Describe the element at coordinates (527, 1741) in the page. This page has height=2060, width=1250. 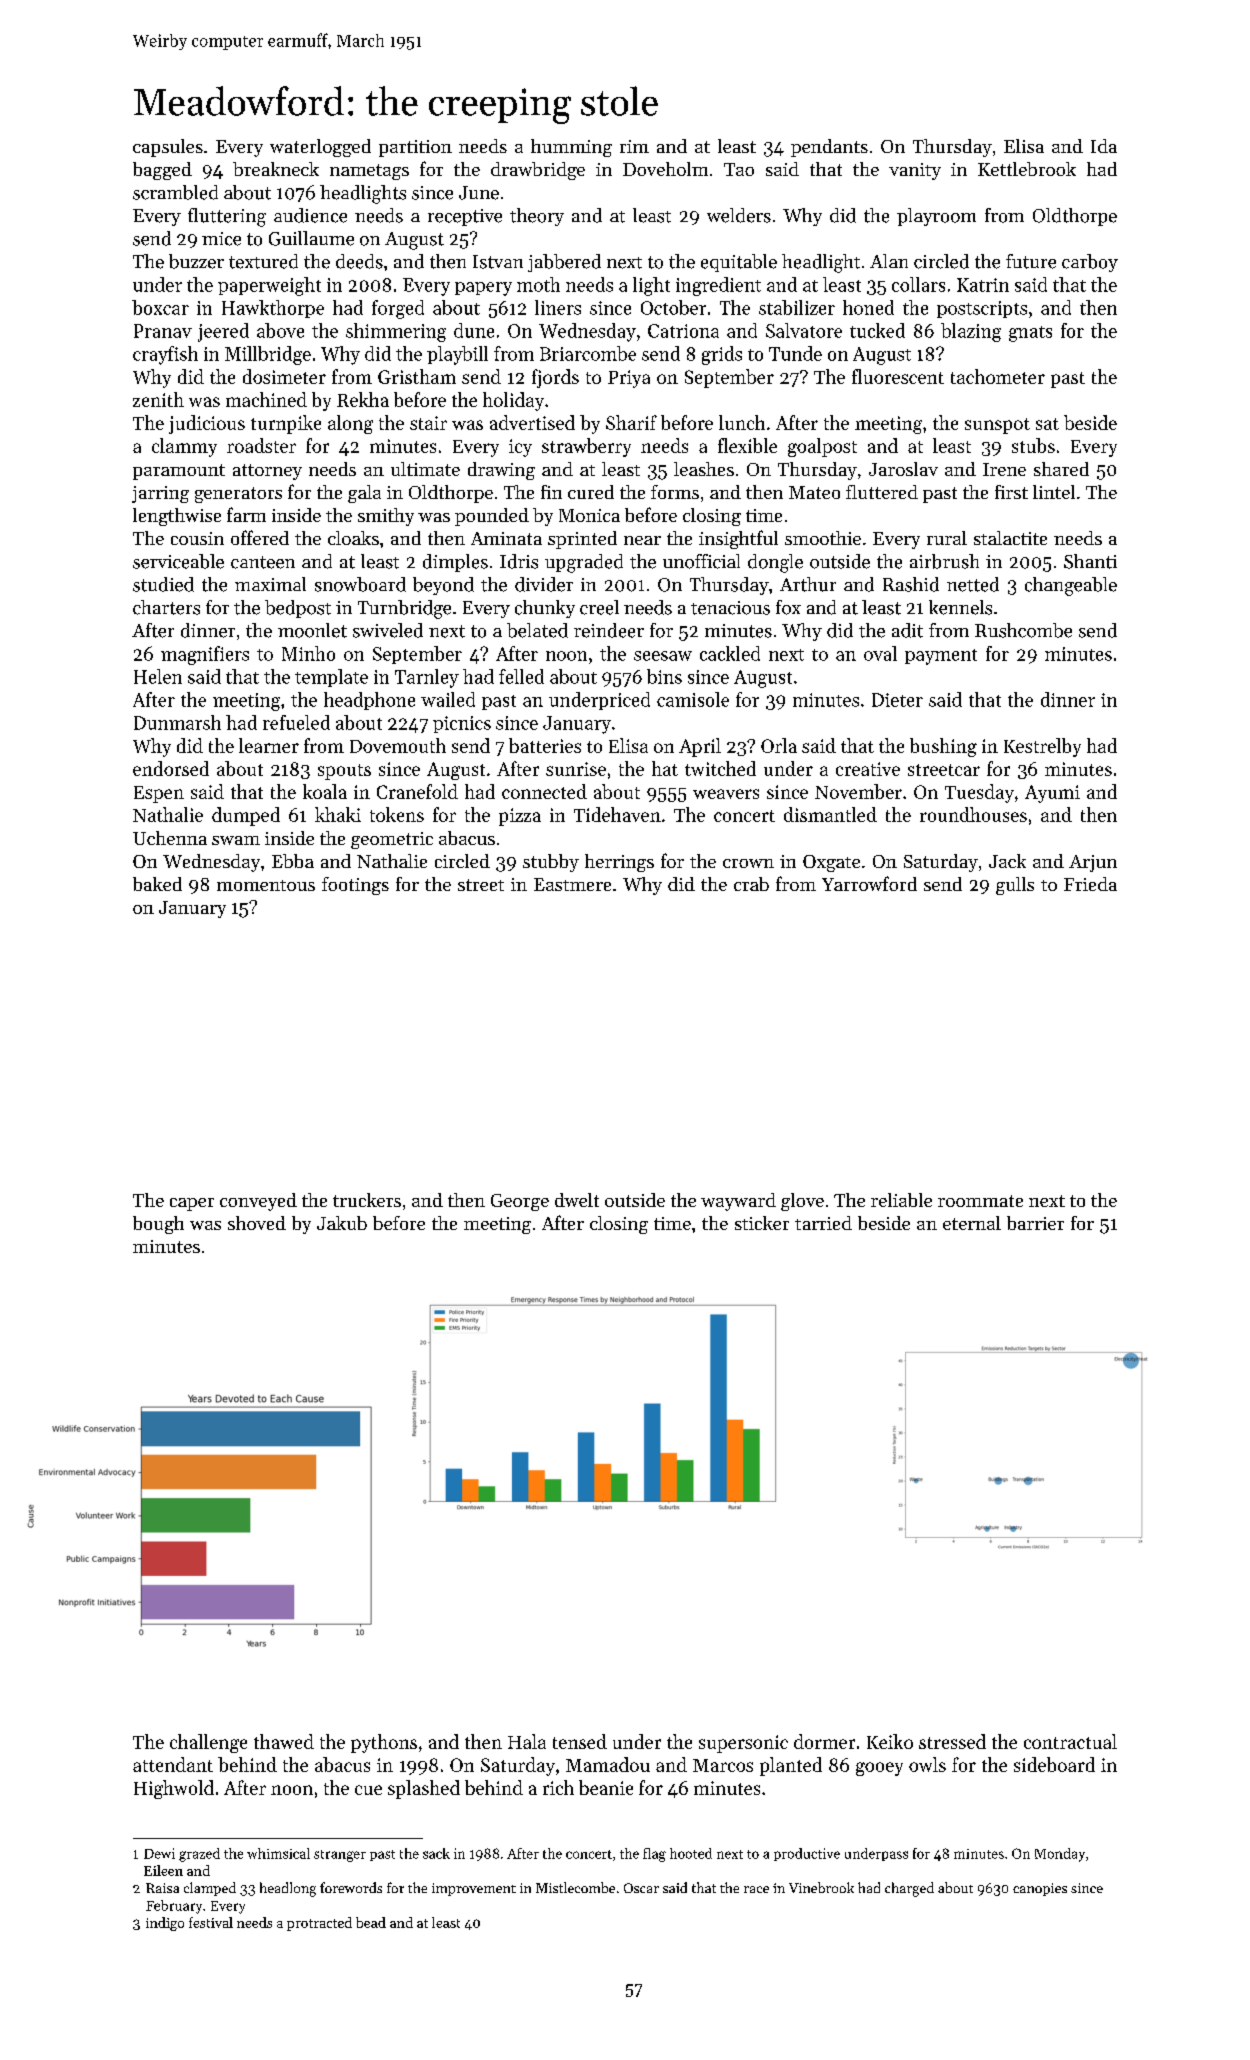
I see `Hala` at that location.
